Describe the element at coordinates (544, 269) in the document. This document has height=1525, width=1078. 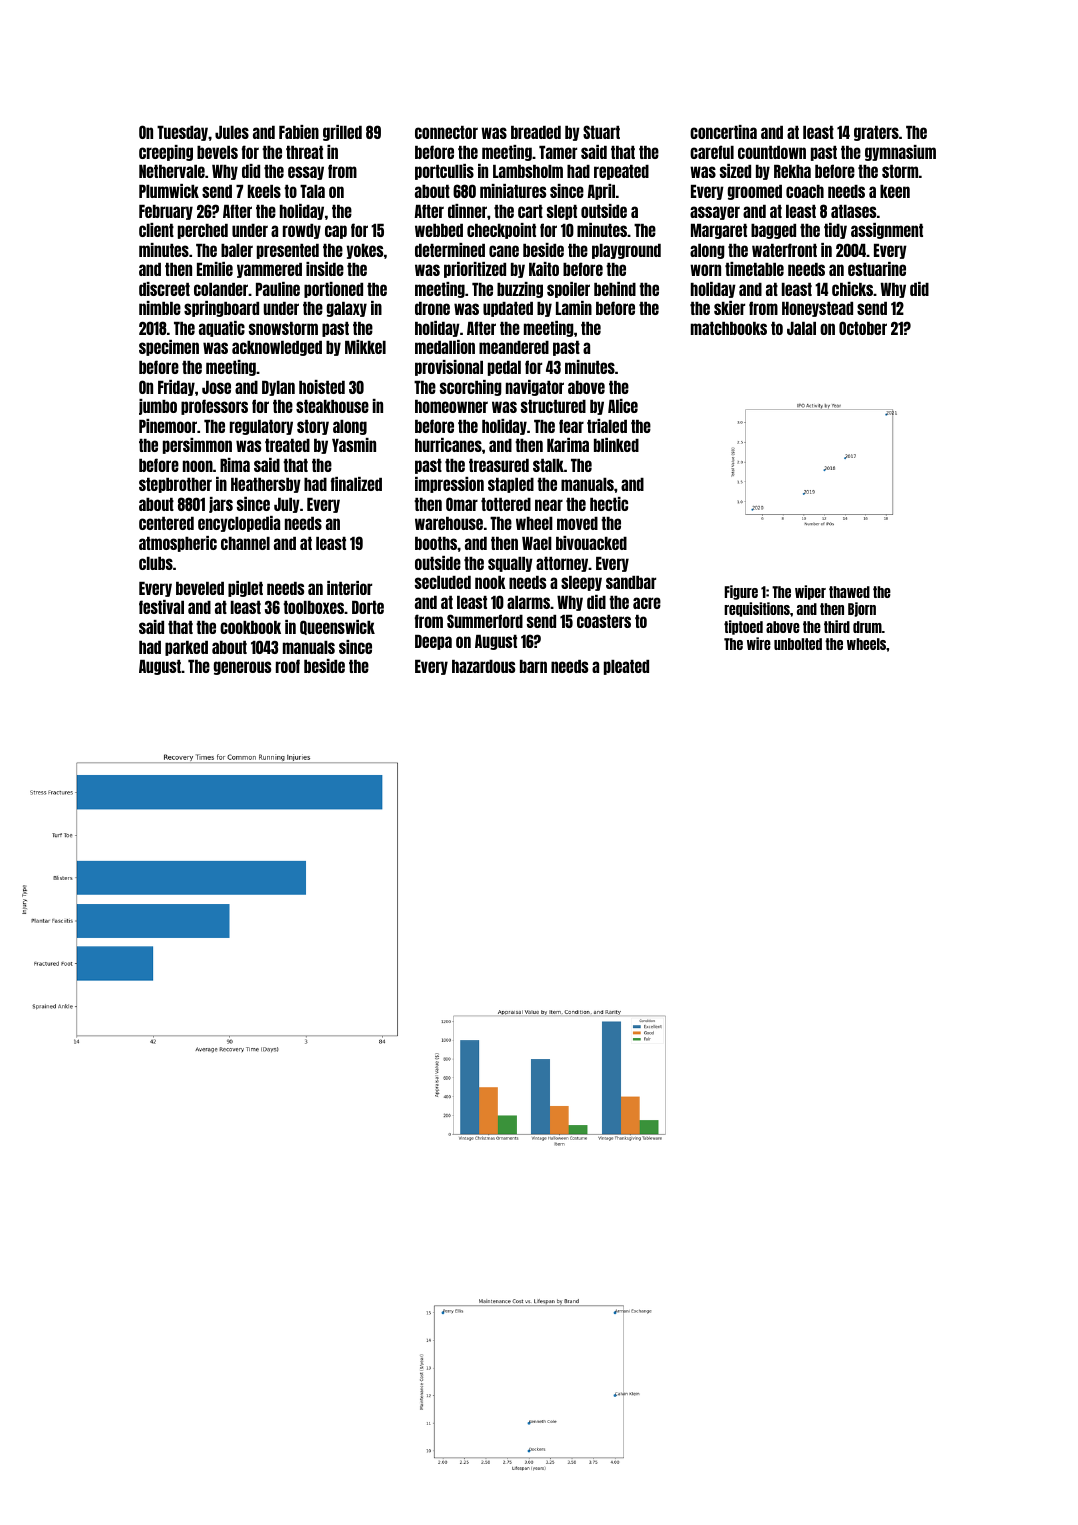
I see `Kaito` at that location.
